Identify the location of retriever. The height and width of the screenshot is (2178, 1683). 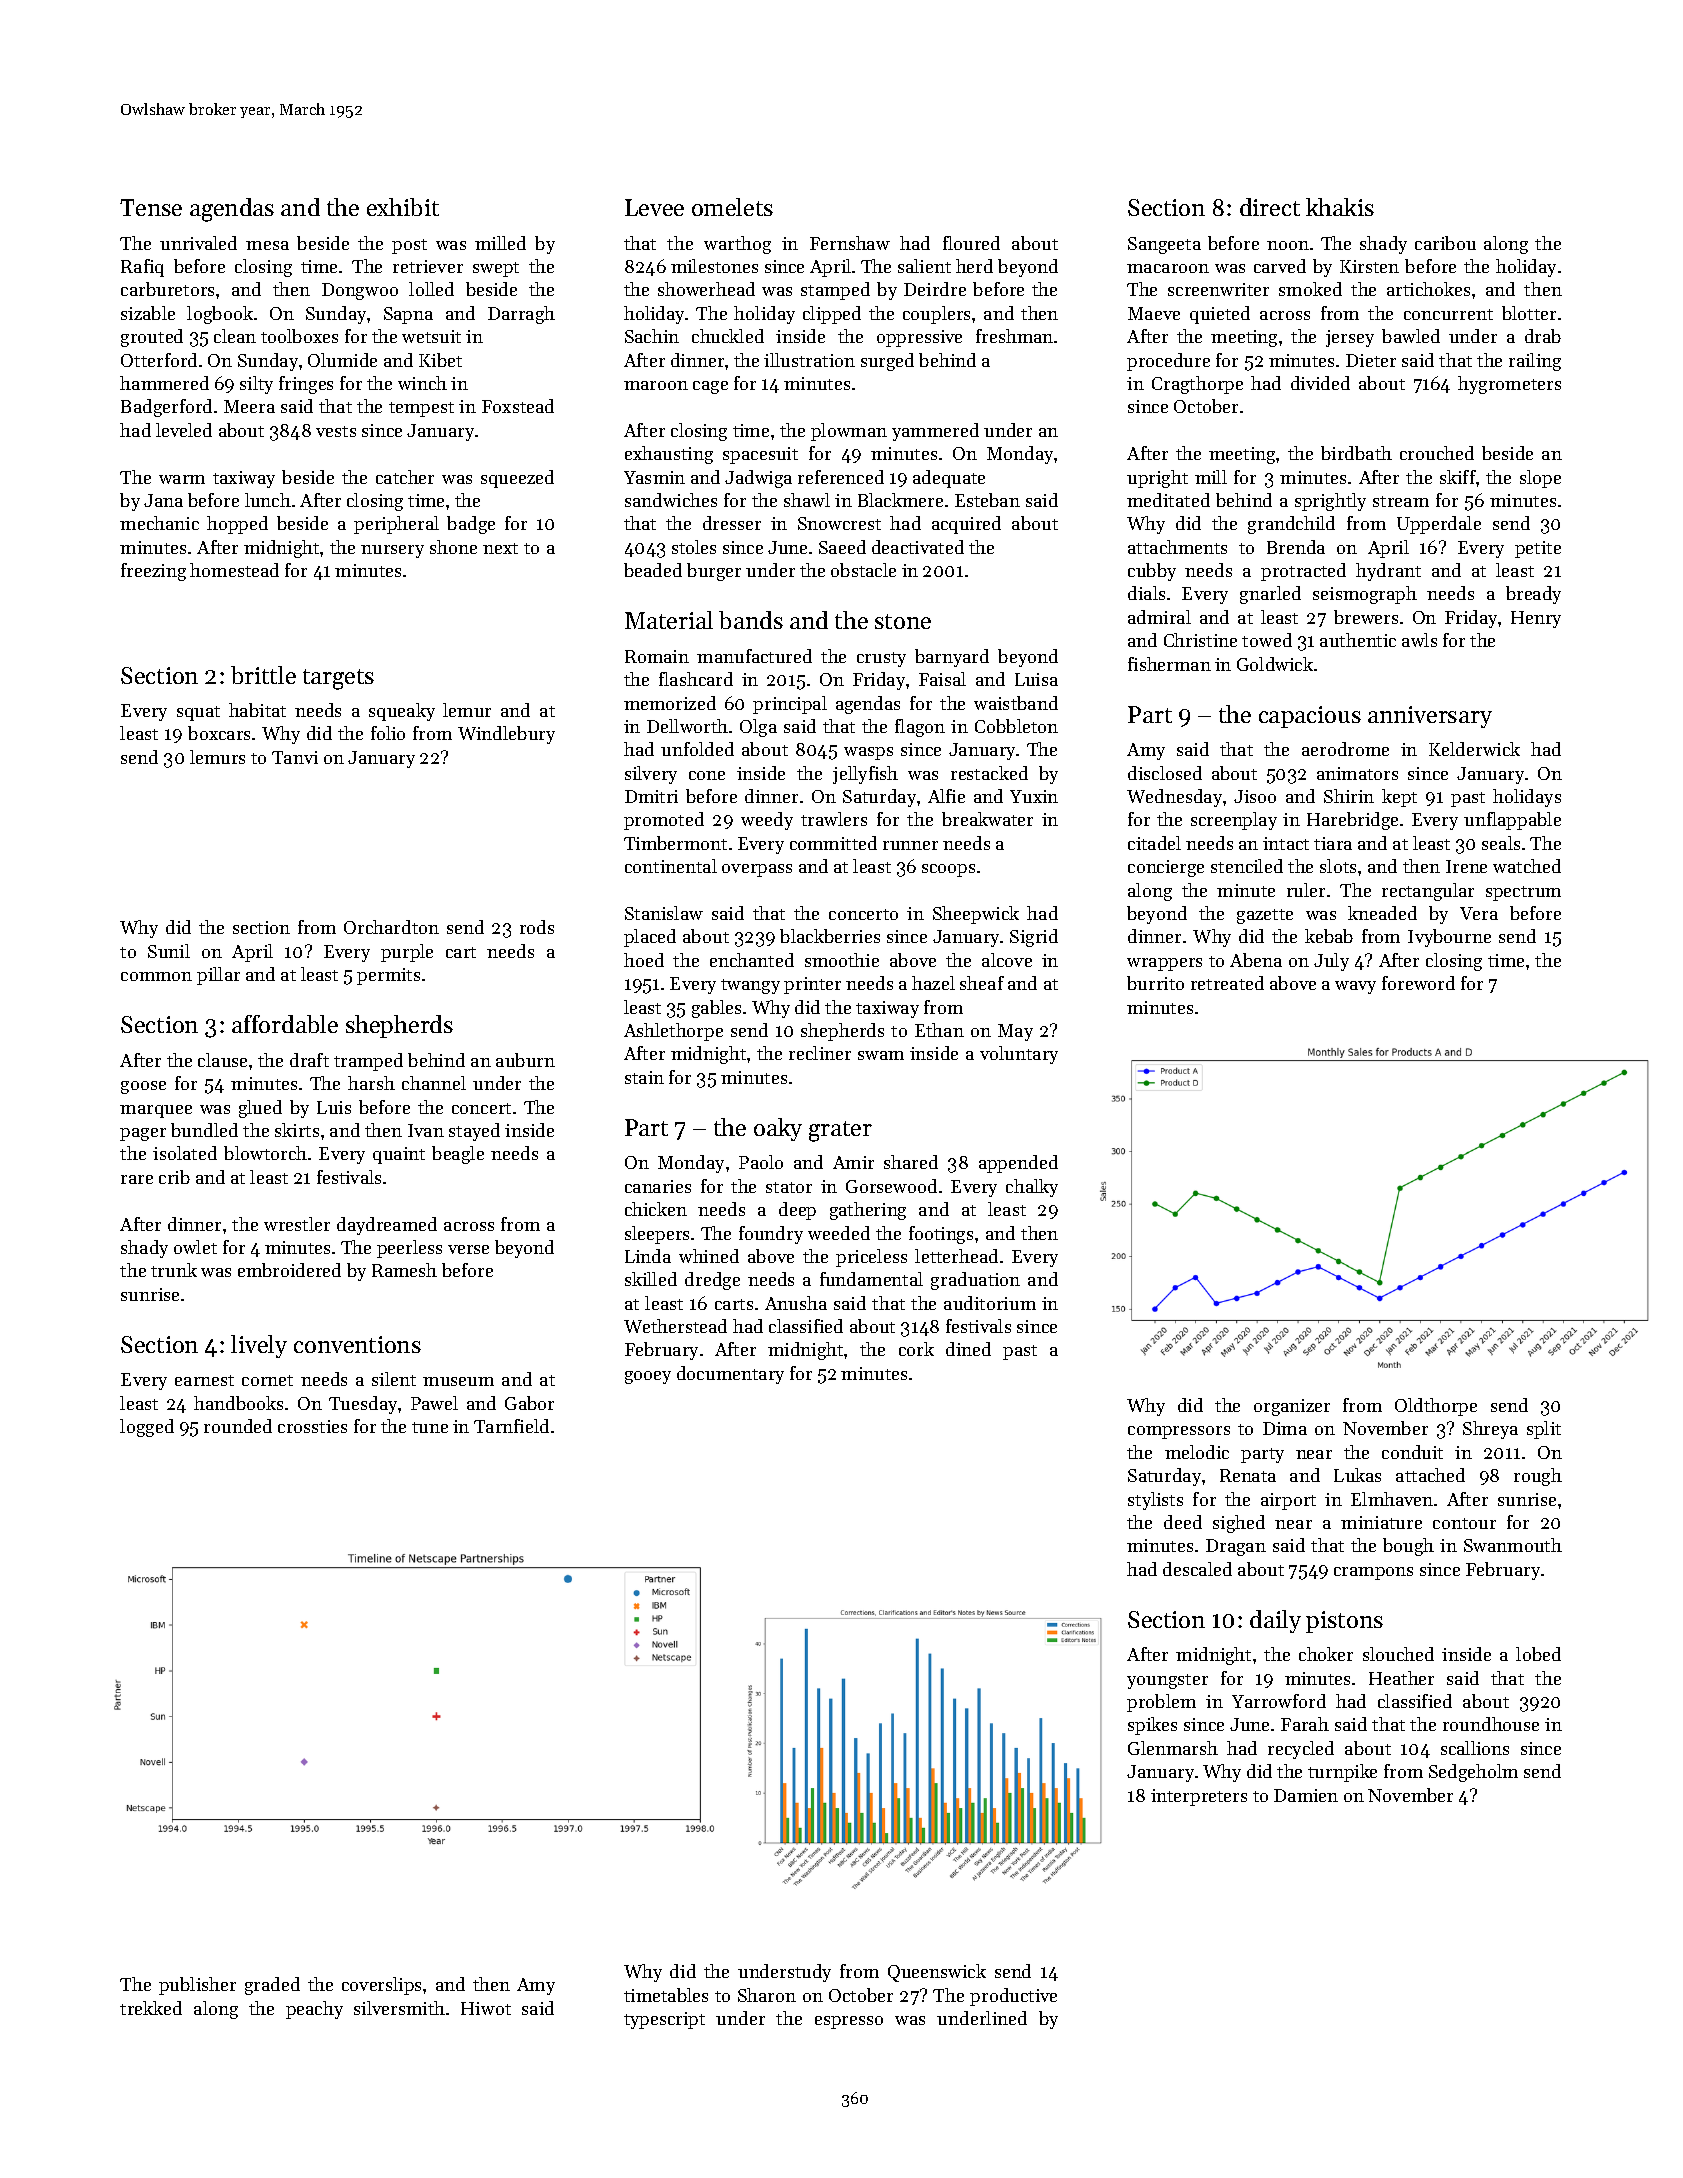
(428, 266).
